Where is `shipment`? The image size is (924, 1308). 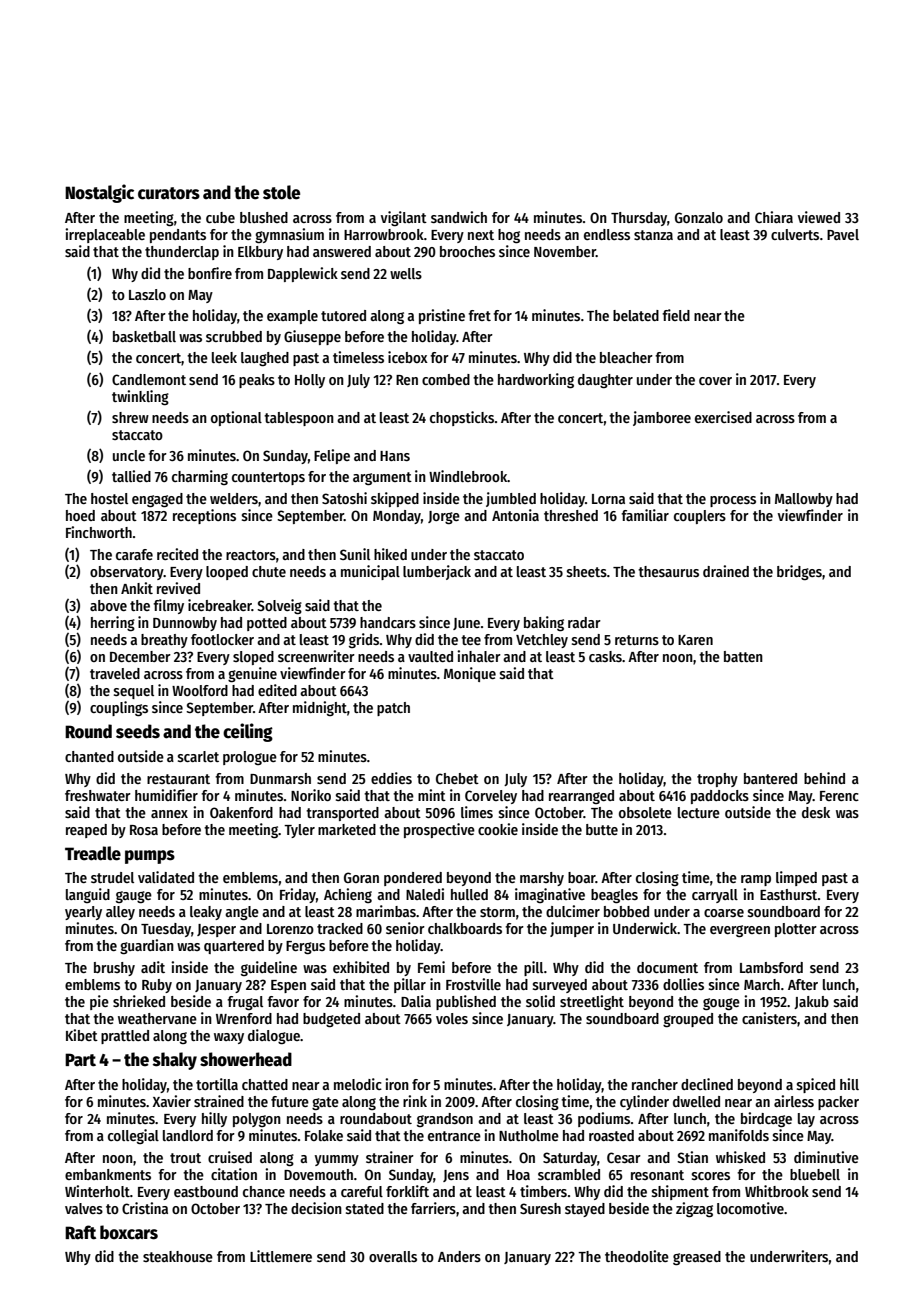 shipment is located at coordinates (680, 1192).
